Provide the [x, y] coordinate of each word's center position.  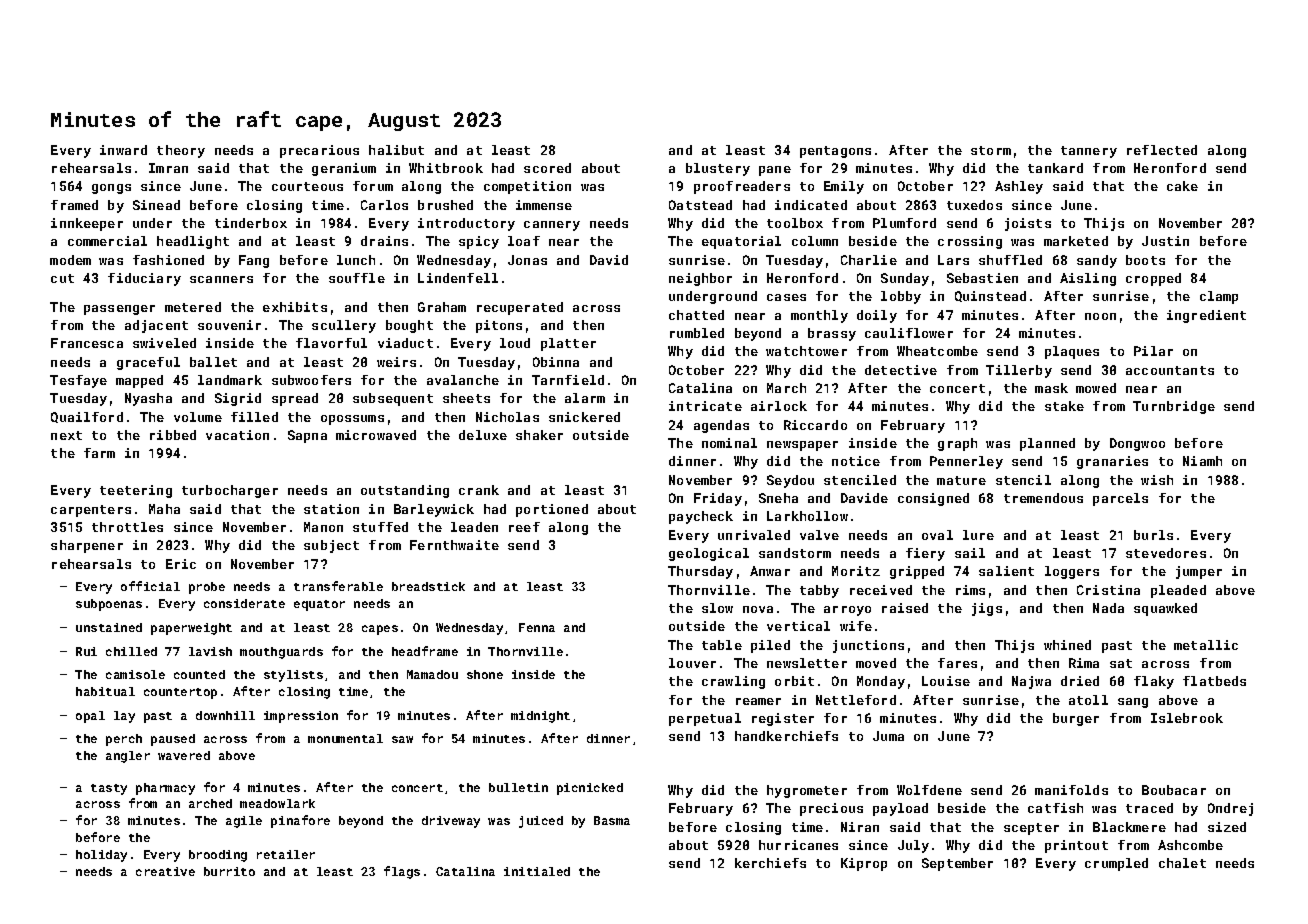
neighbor [700, 279]
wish [1157, 480]
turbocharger [230, 491]
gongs [111, 189]
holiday [101, 856]
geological [709, 554]
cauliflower [909, 333]
